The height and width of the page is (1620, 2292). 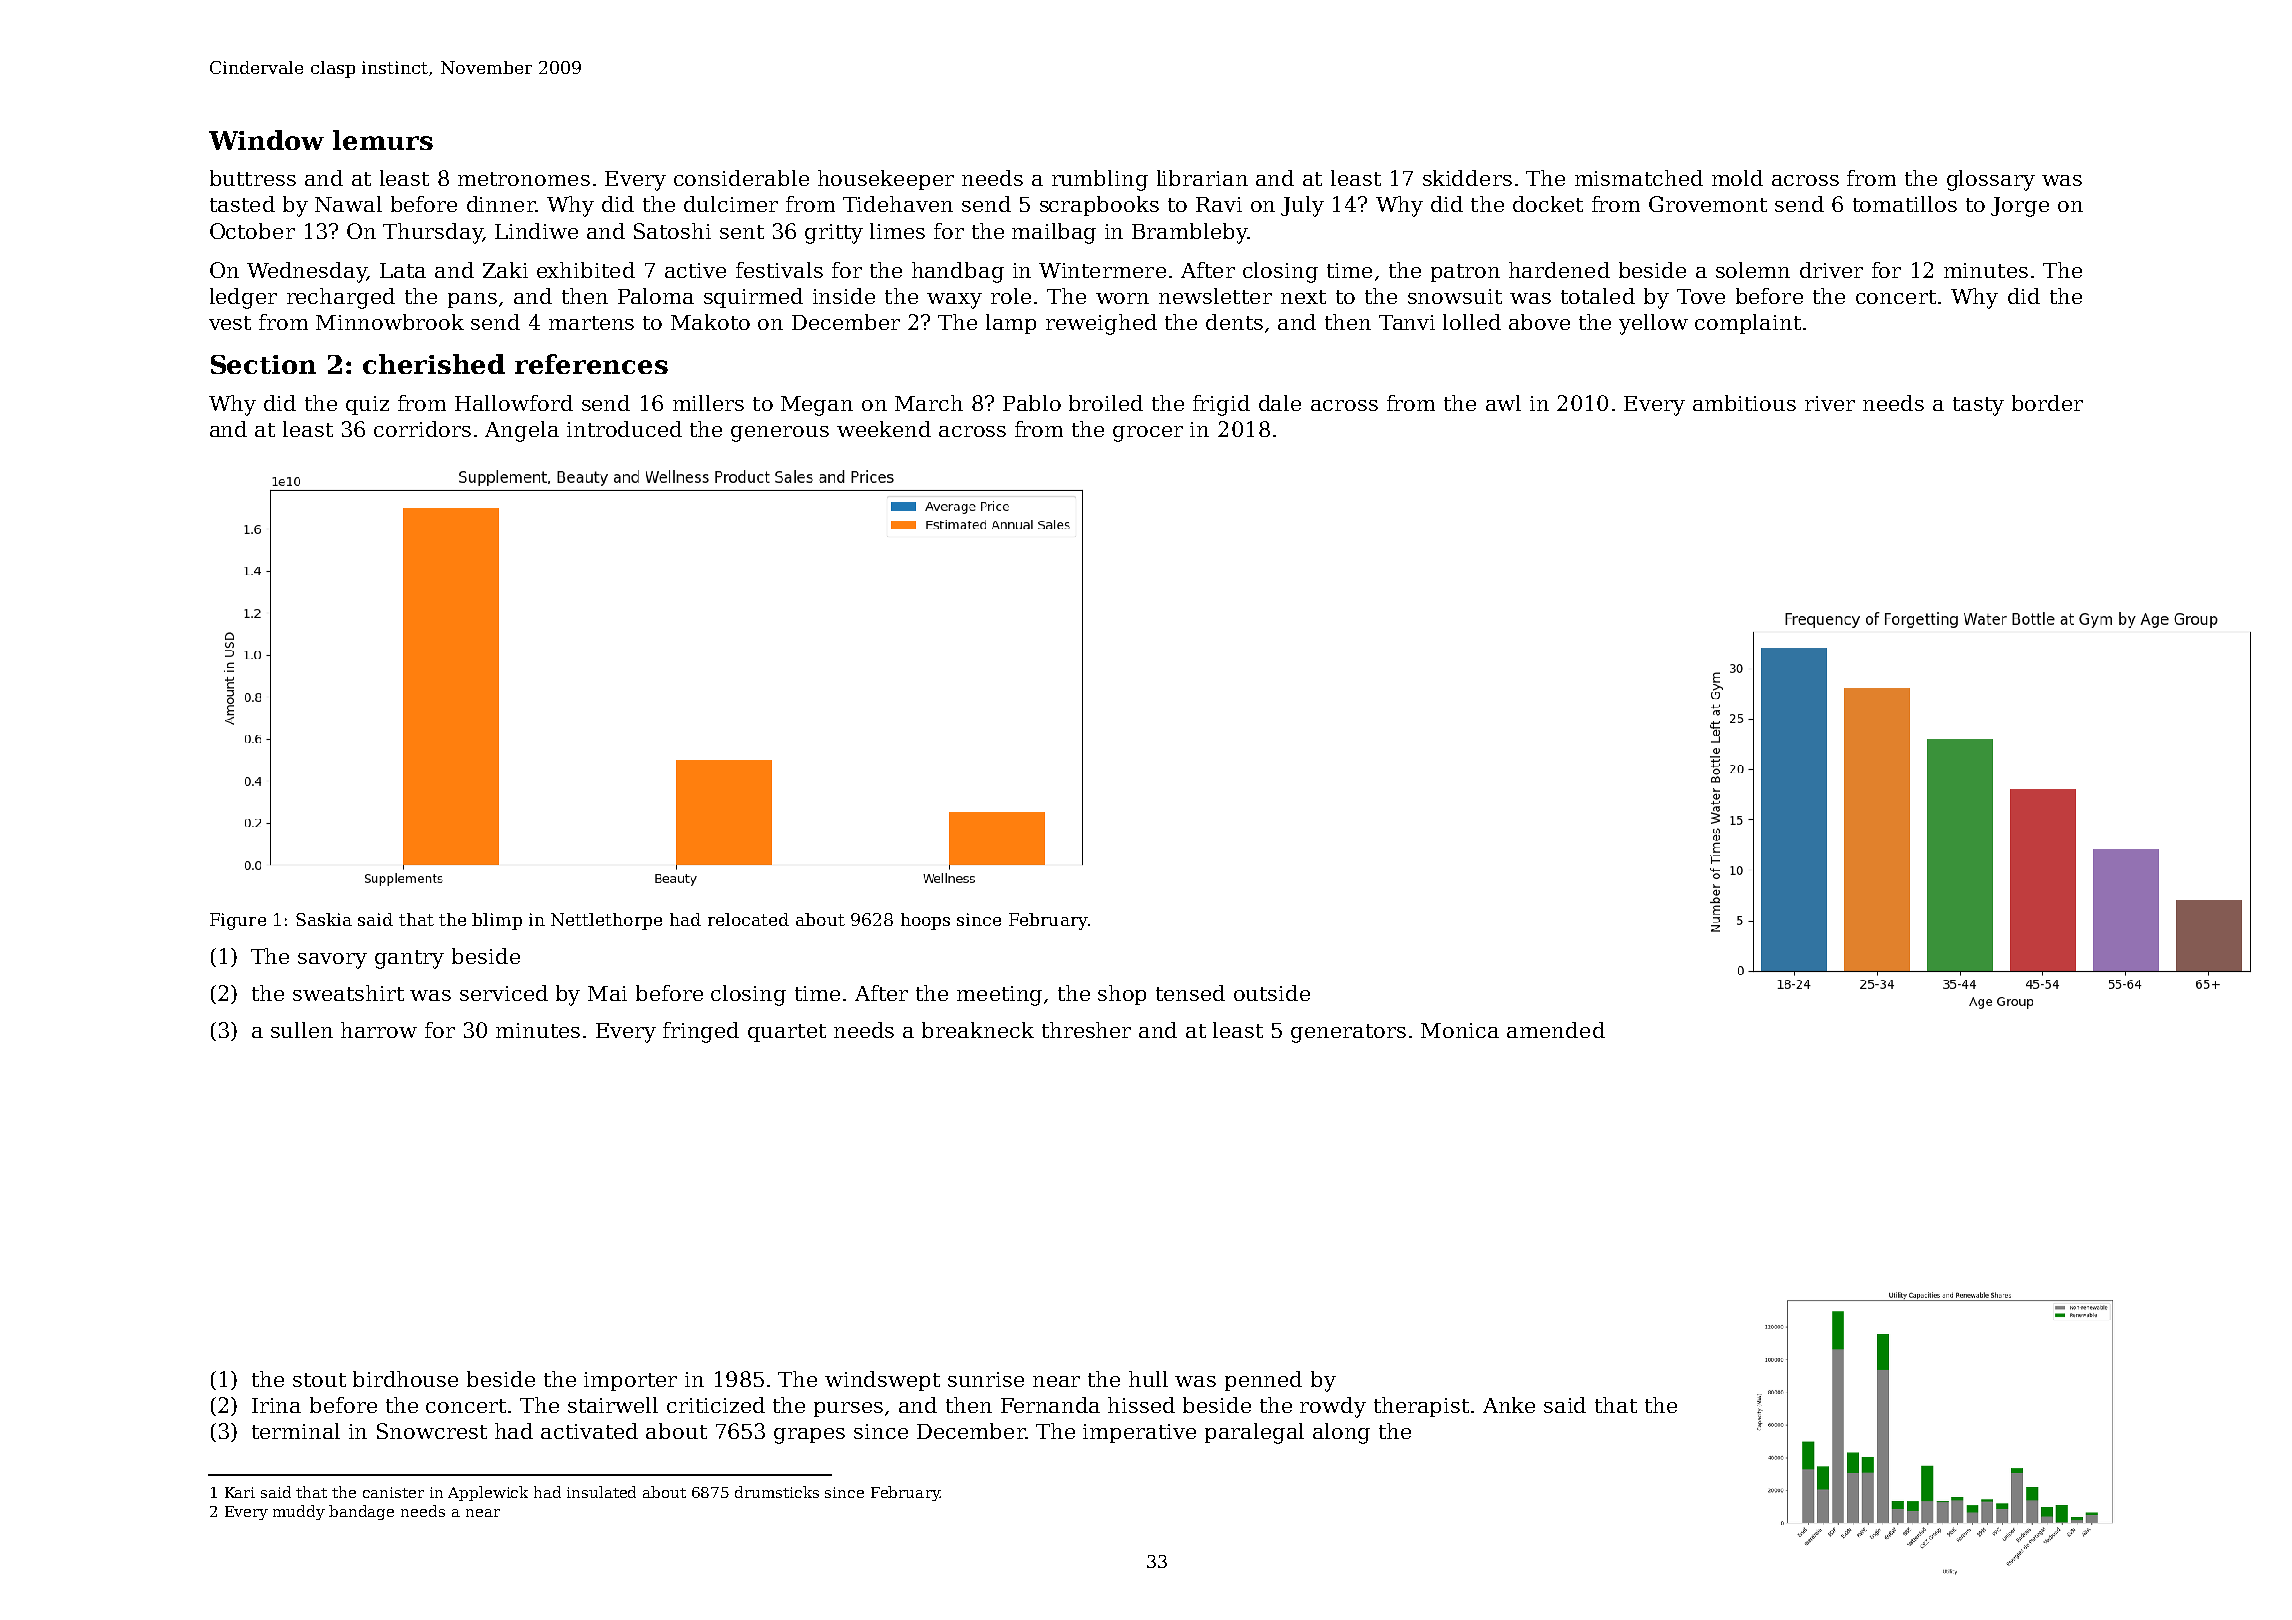 I want to click on corridors, so click(x=422, y=429).
